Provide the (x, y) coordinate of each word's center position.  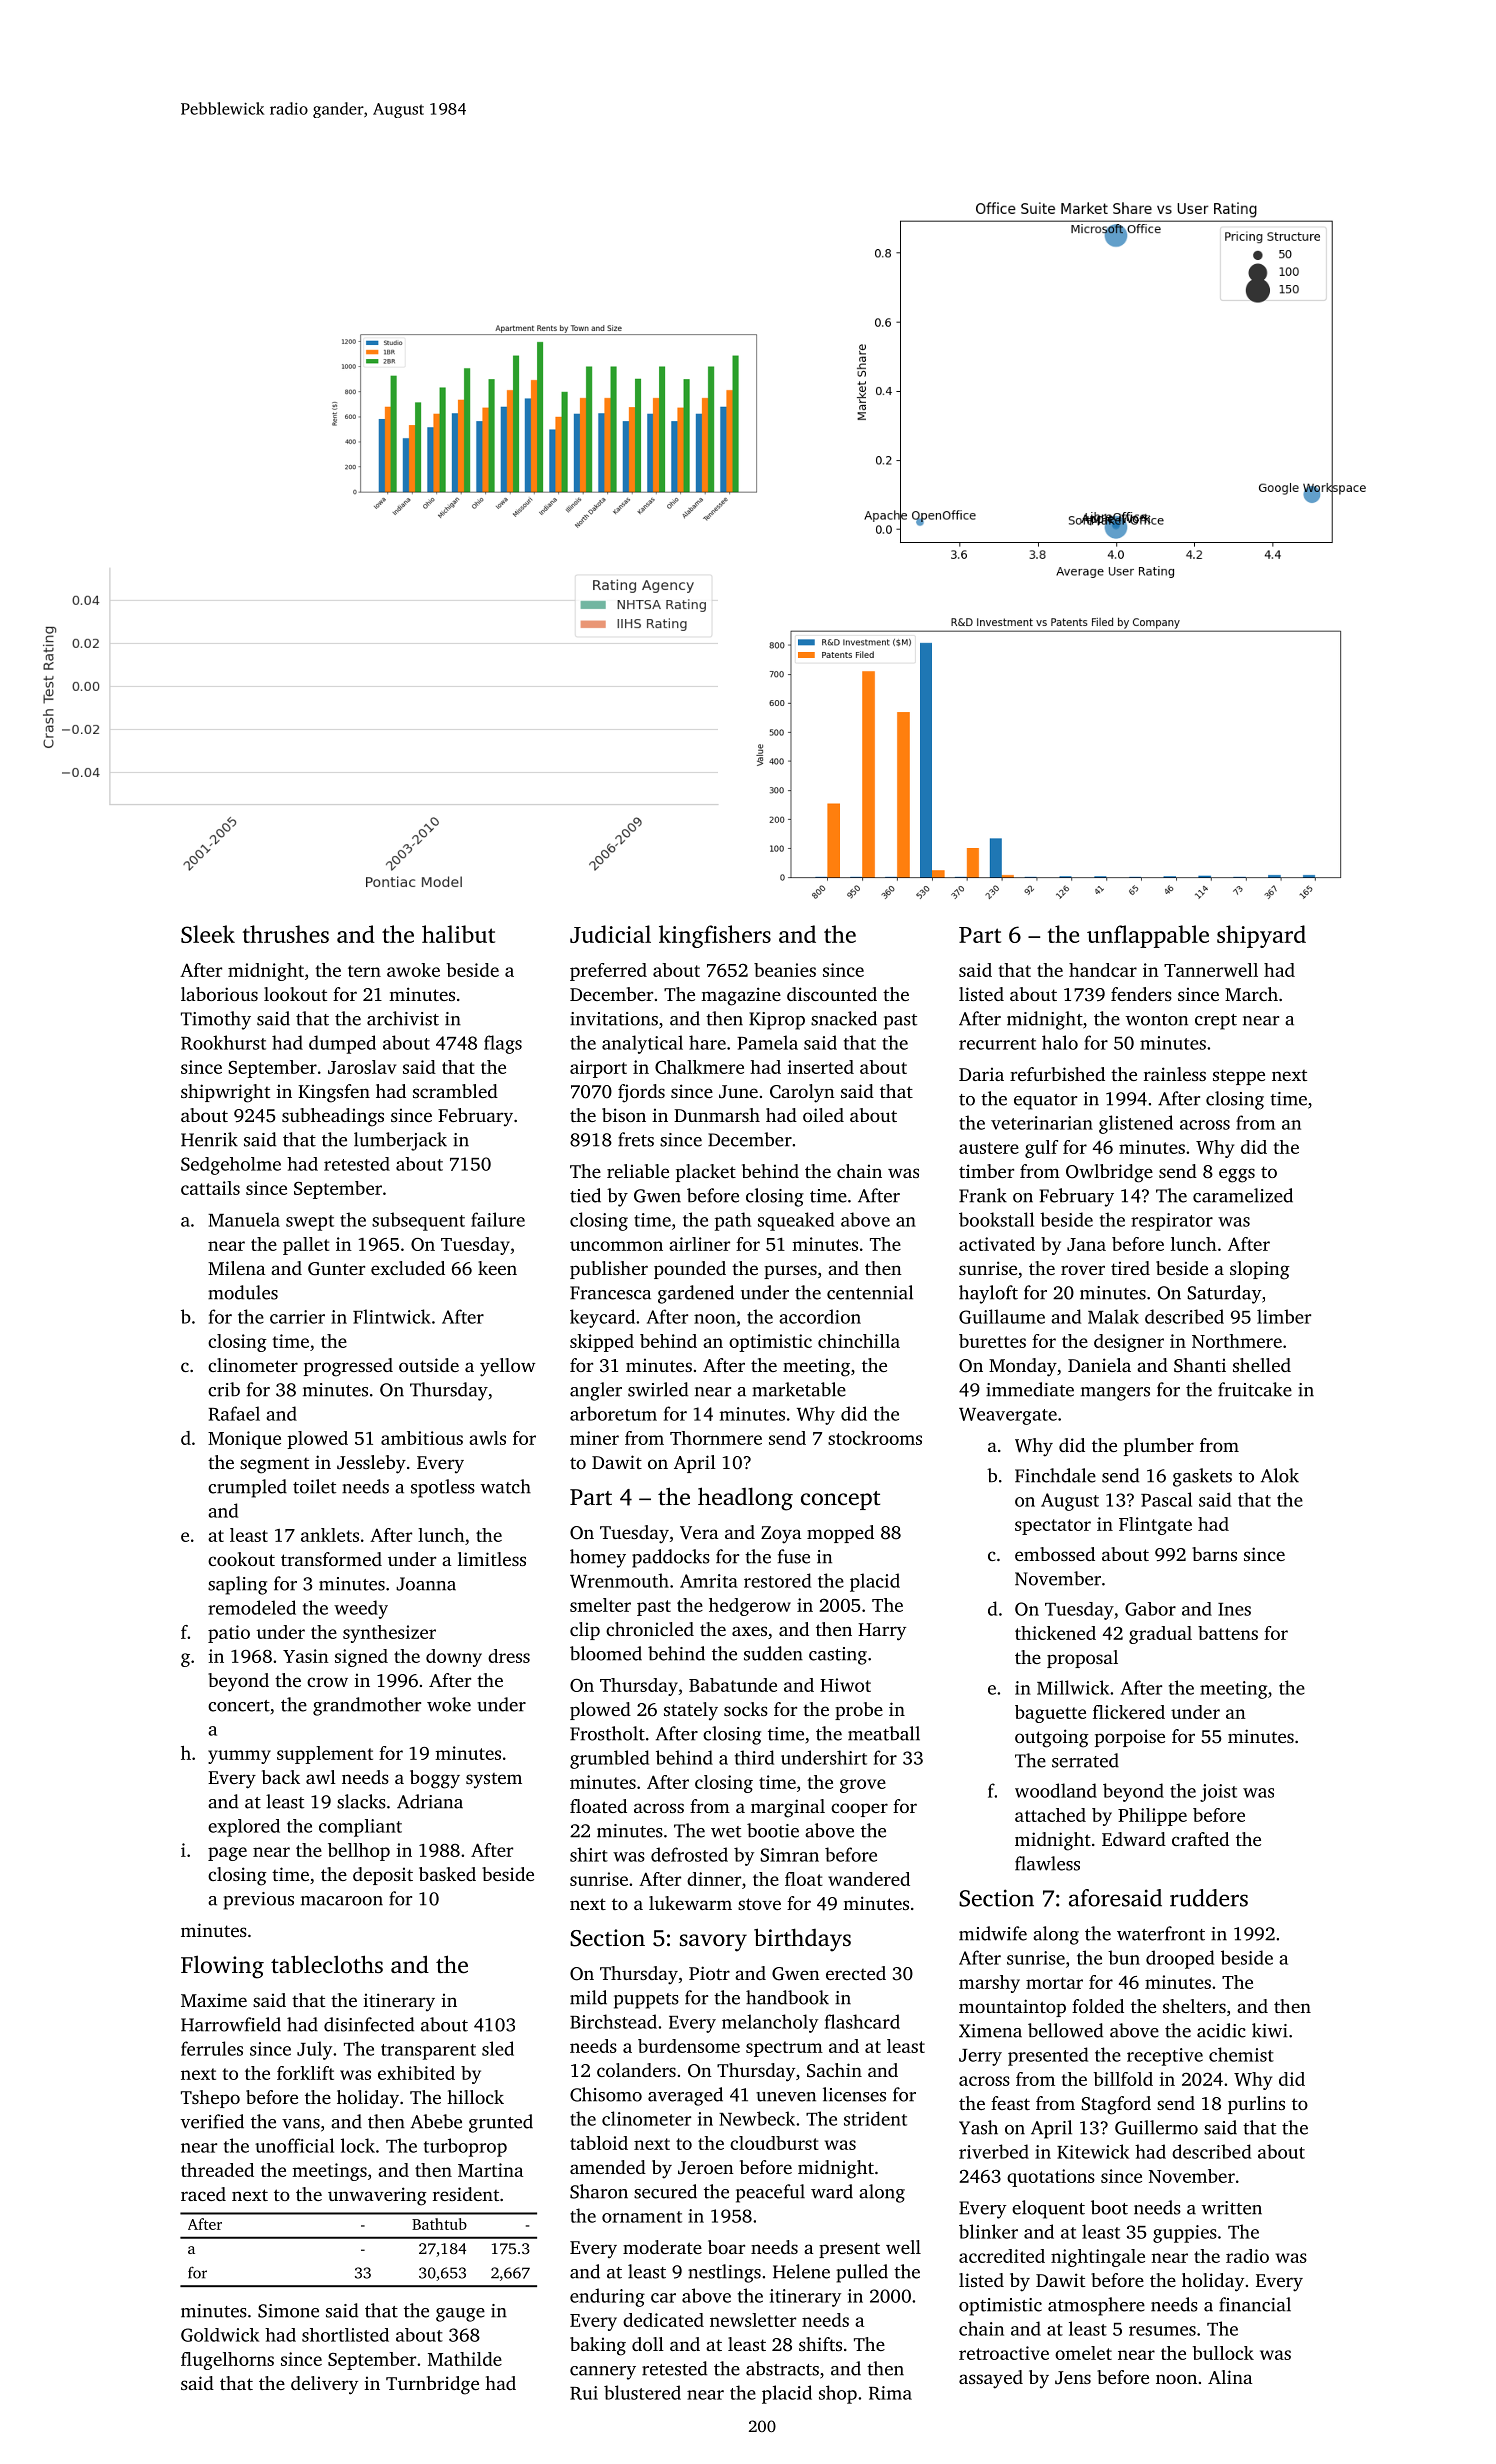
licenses (854, 2094)
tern (364, 971)
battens (1228, 1633)
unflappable (1148, 936)
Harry (882, 1632)
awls (487, 1438)
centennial (870, 1292)
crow (327, 1682)
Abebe (436, 2121)
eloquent (1048, 2209)
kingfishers (715, 936)
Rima (890, 2393)
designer (1129, 1343)
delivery (324, 2385)
